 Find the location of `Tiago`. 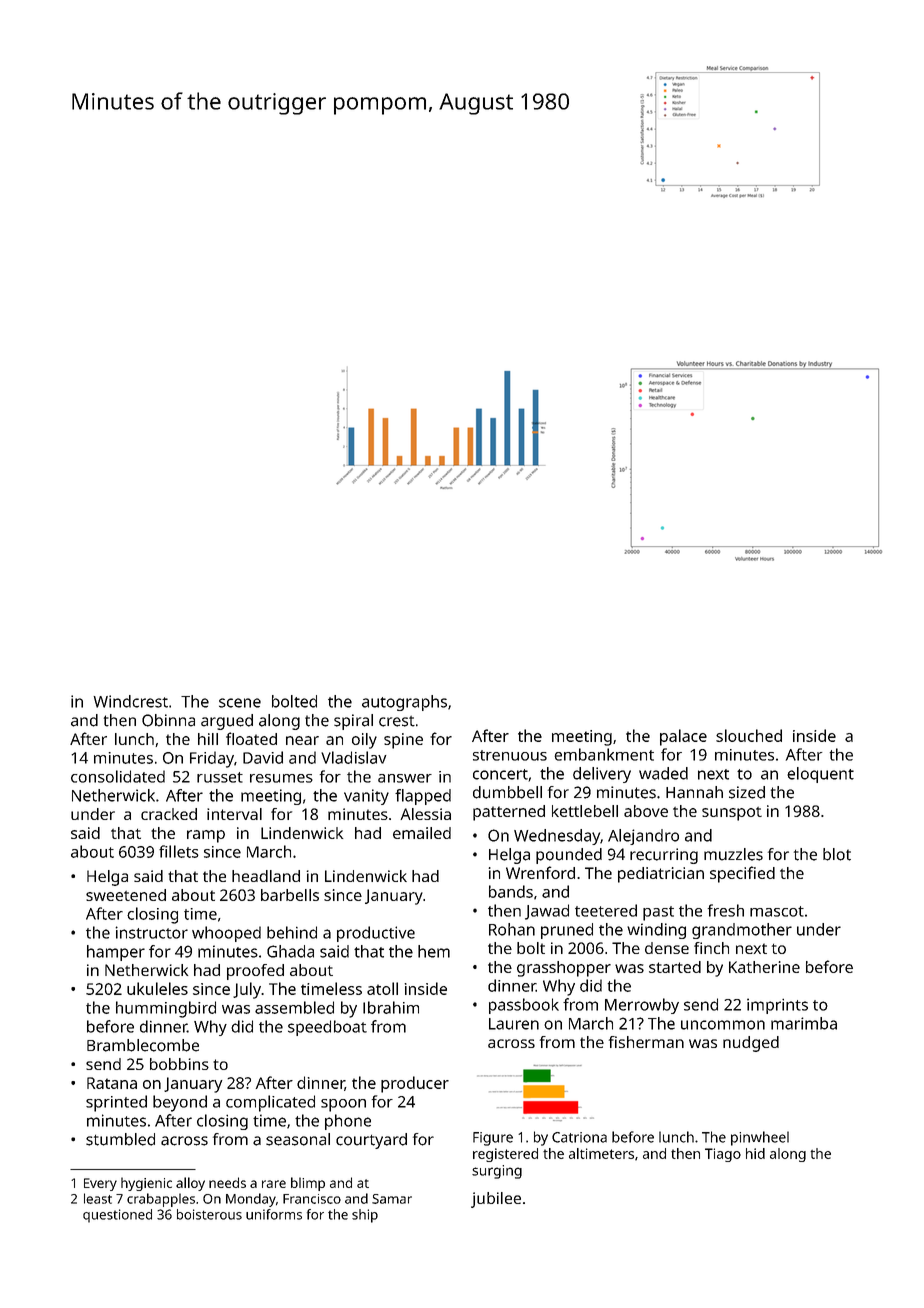

Tiago is located at coordinates (723, 1155).
